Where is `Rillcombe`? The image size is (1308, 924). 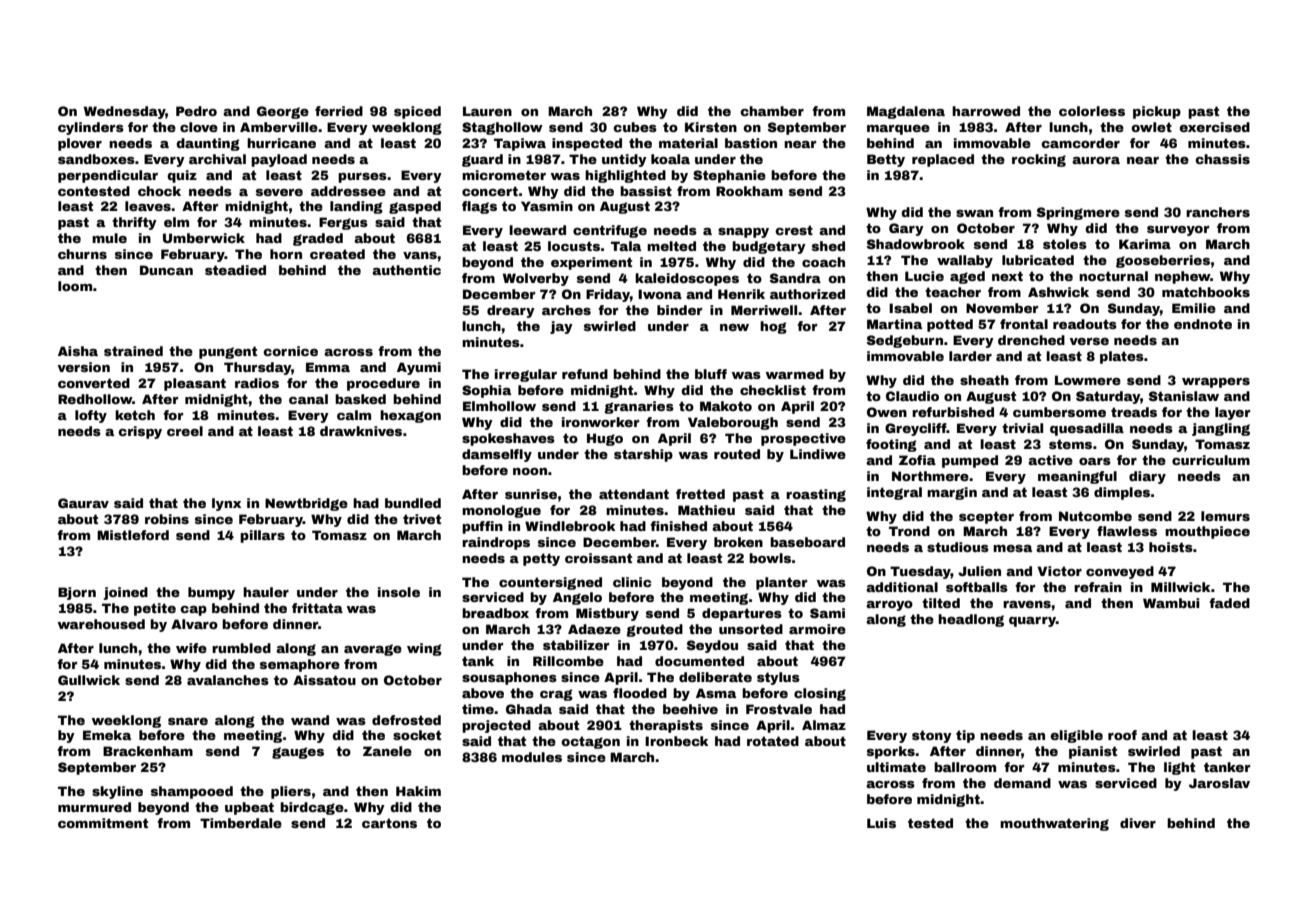 Rillcombe is located at coordinates (568, 661).
